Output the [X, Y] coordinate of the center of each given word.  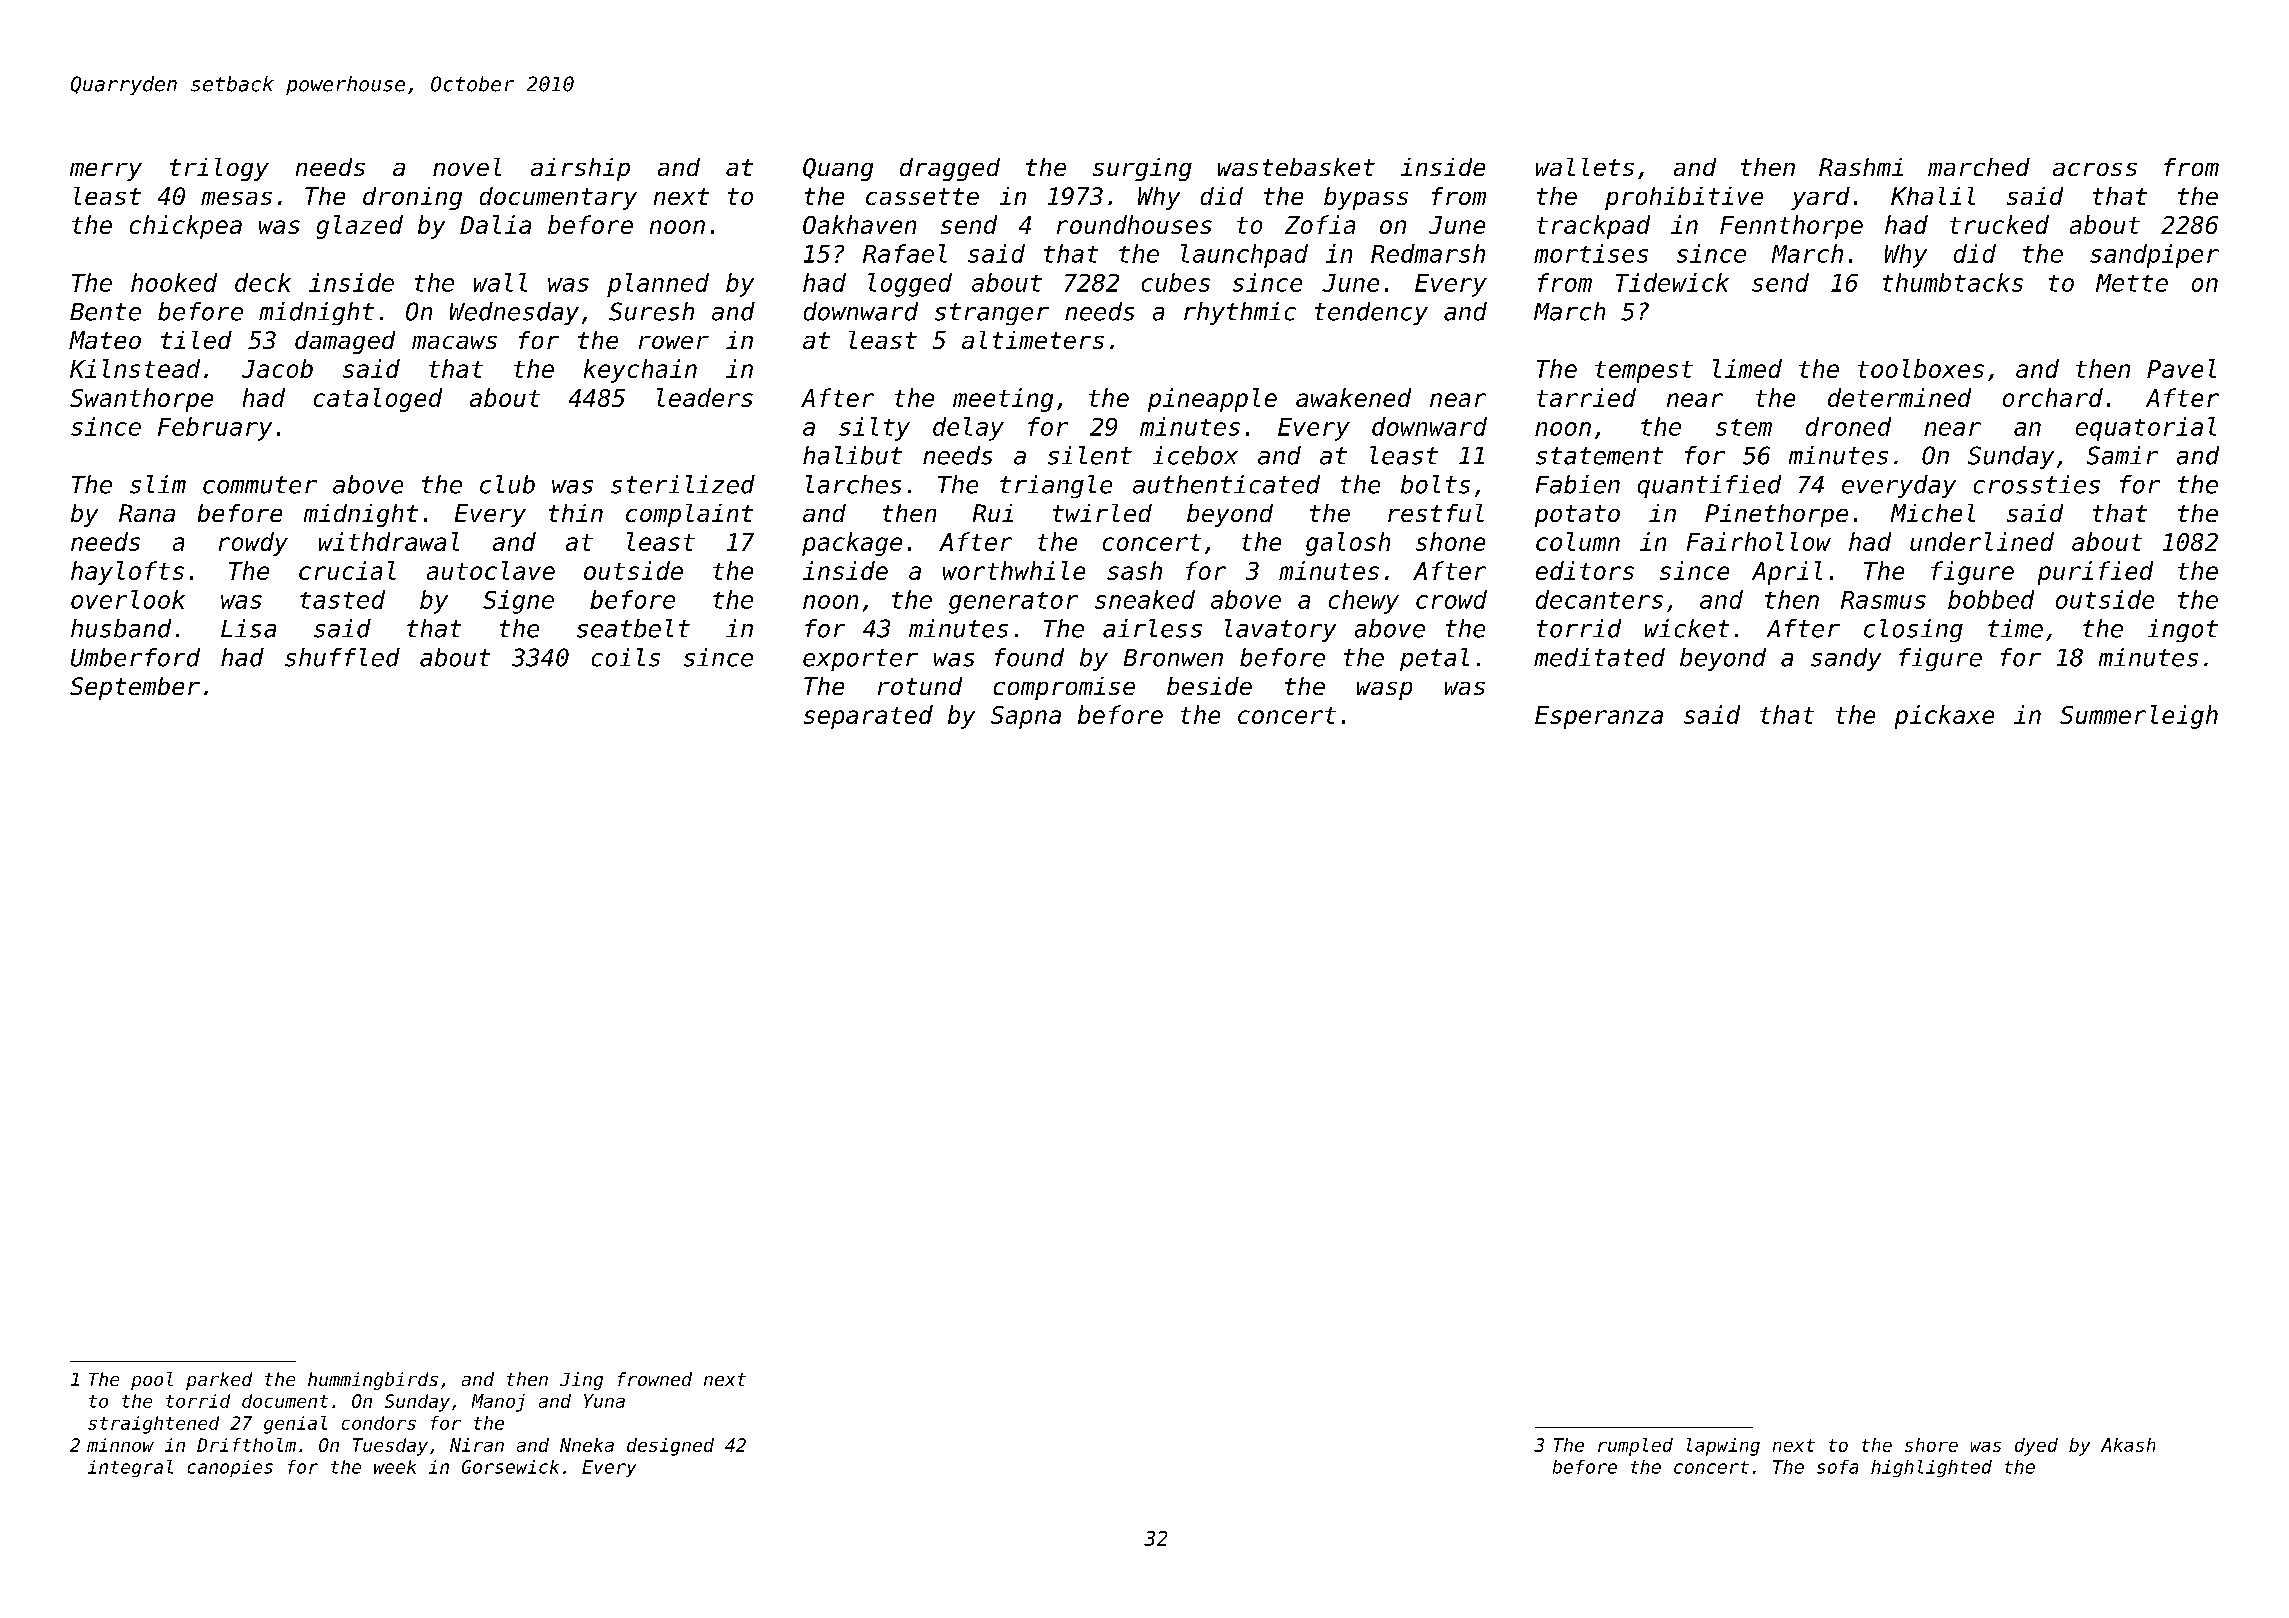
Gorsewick [510, 1467]
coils [626, 657]
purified [2095, 573]
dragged [950, 169]
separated [868, 717]
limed [1747, 368]
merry [106, 172]
